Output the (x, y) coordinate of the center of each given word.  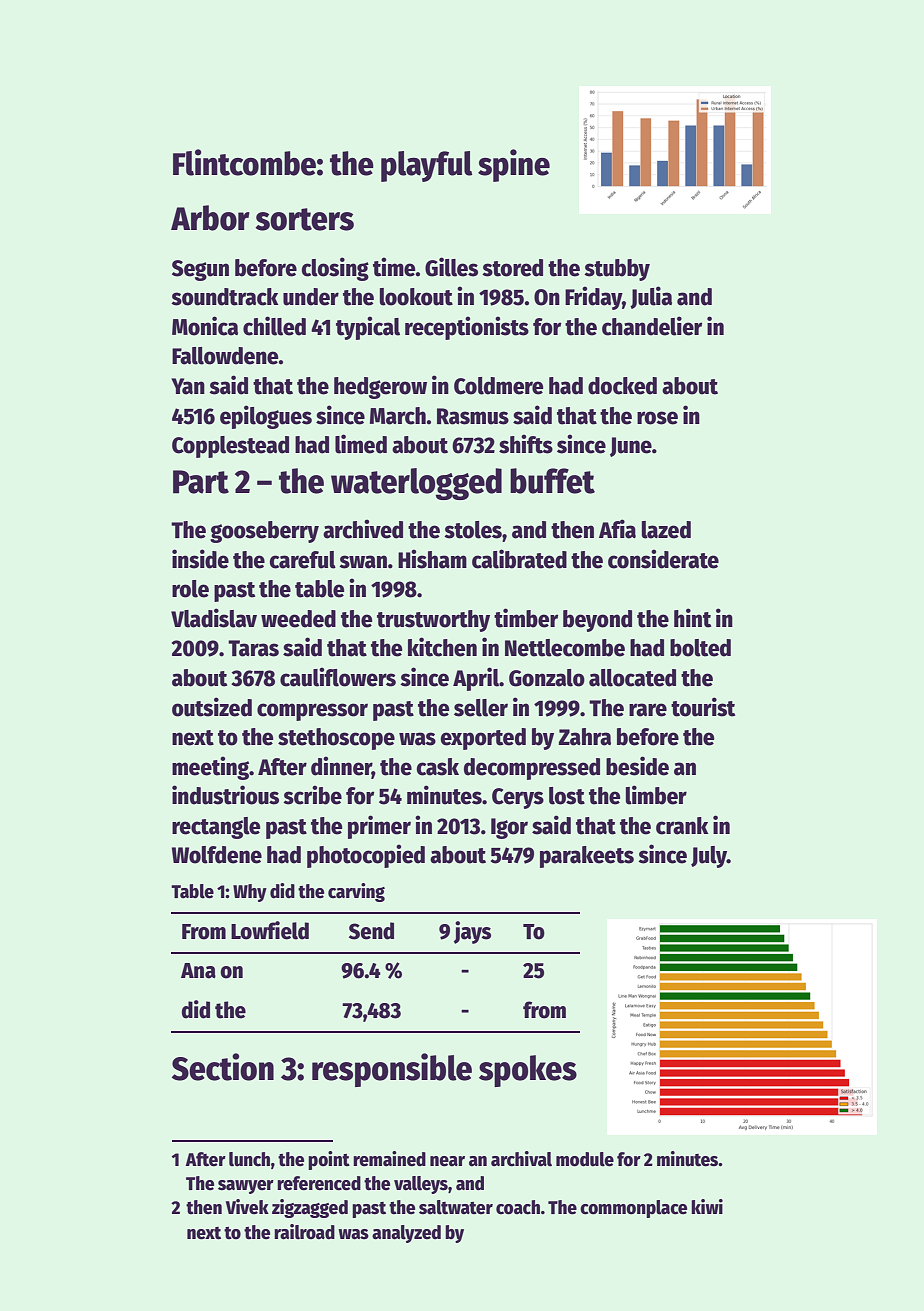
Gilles (451, 267)
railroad (304, 1232)
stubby (617, 270)
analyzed (406, 1234)
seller (481, 708)
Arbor (210, 218)
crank (682, 826)
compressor (312, 712)
